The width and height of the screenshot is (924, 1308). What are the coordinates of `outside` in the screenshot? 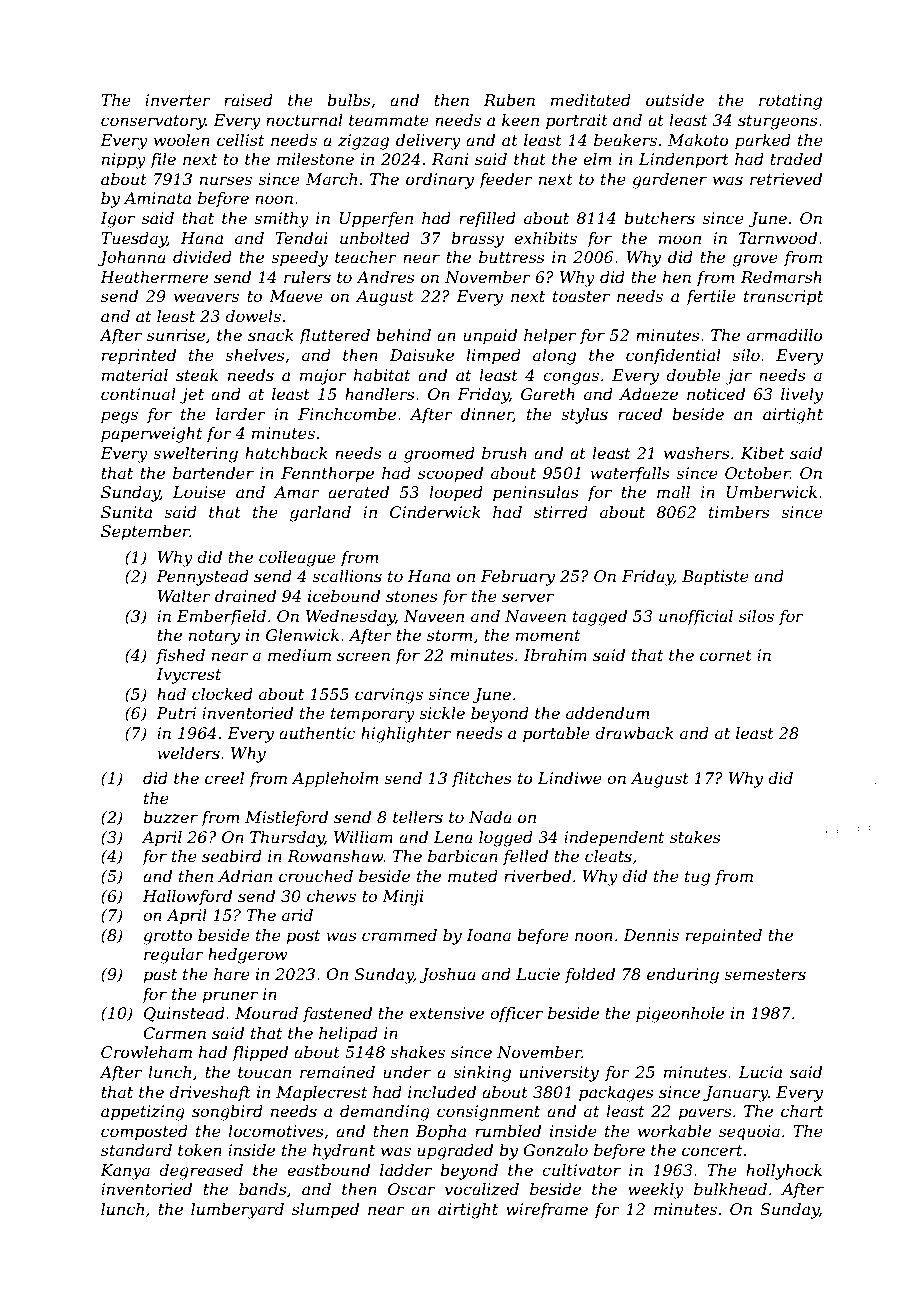 It's located at (675, 100).
